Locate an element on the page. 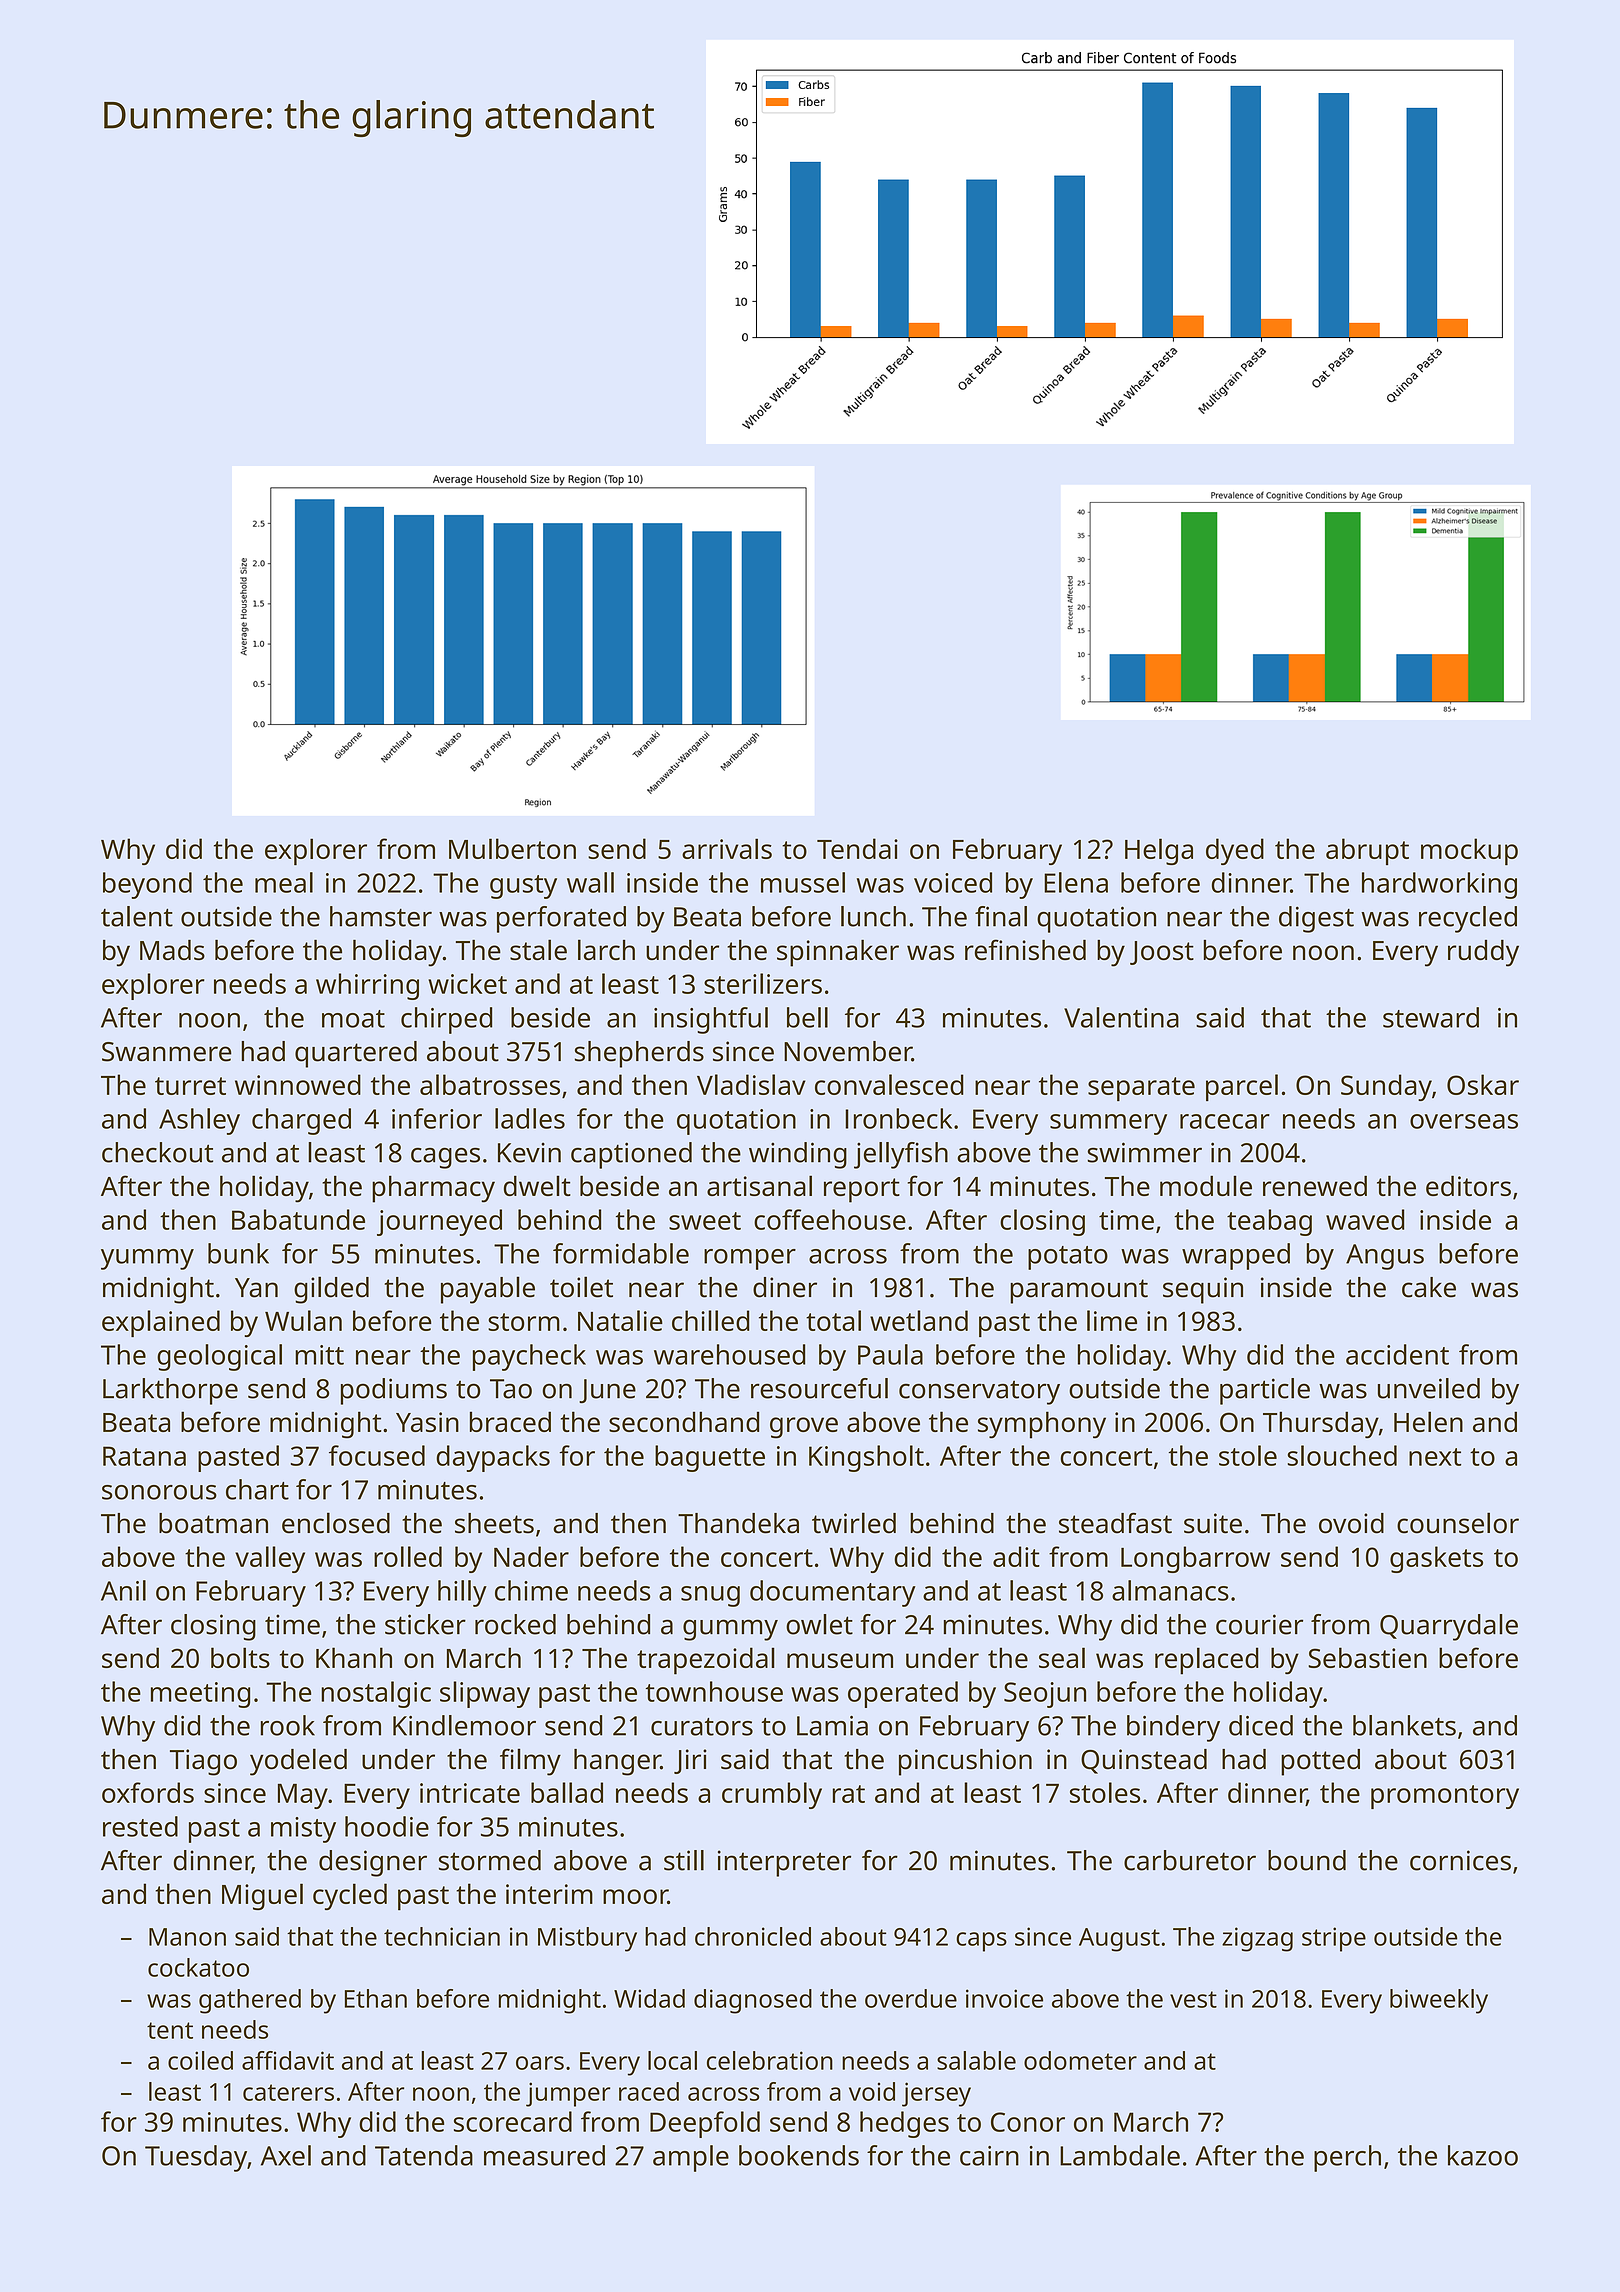 The width and height of the image is (1620, 2292). Ethan is located at coordinates (376, 1998).
